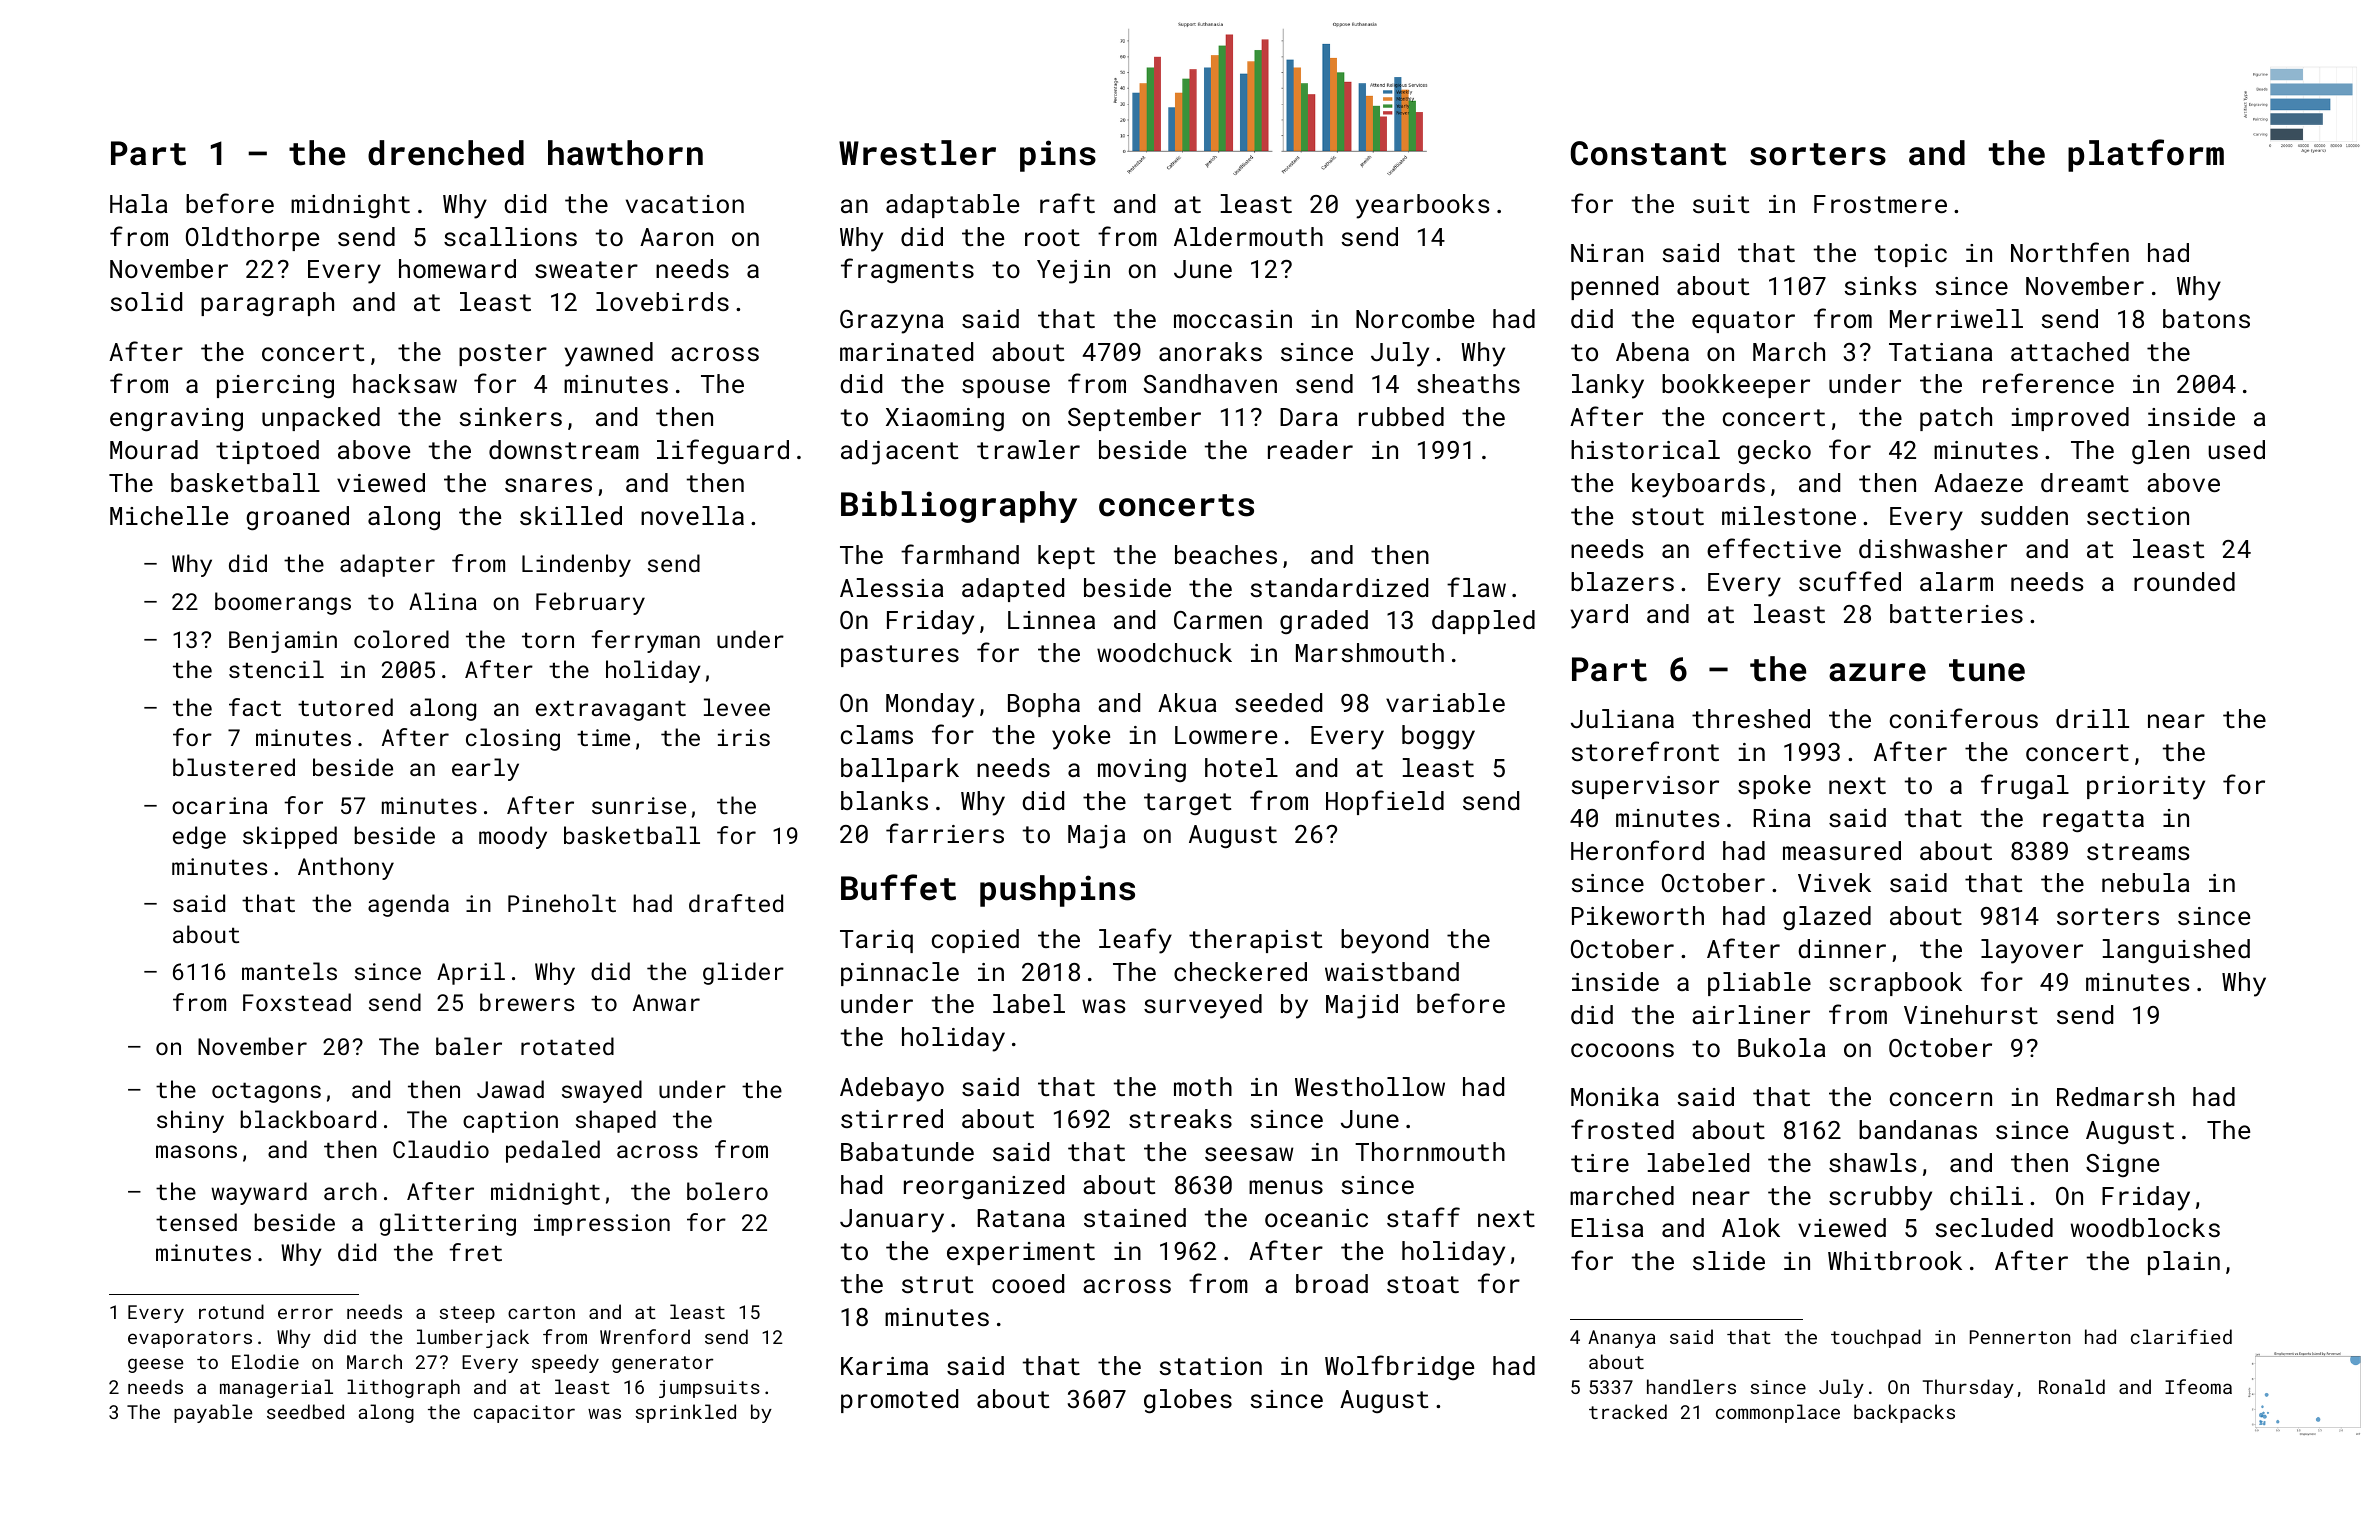  I want to click on Hala, so click(138, 203).
